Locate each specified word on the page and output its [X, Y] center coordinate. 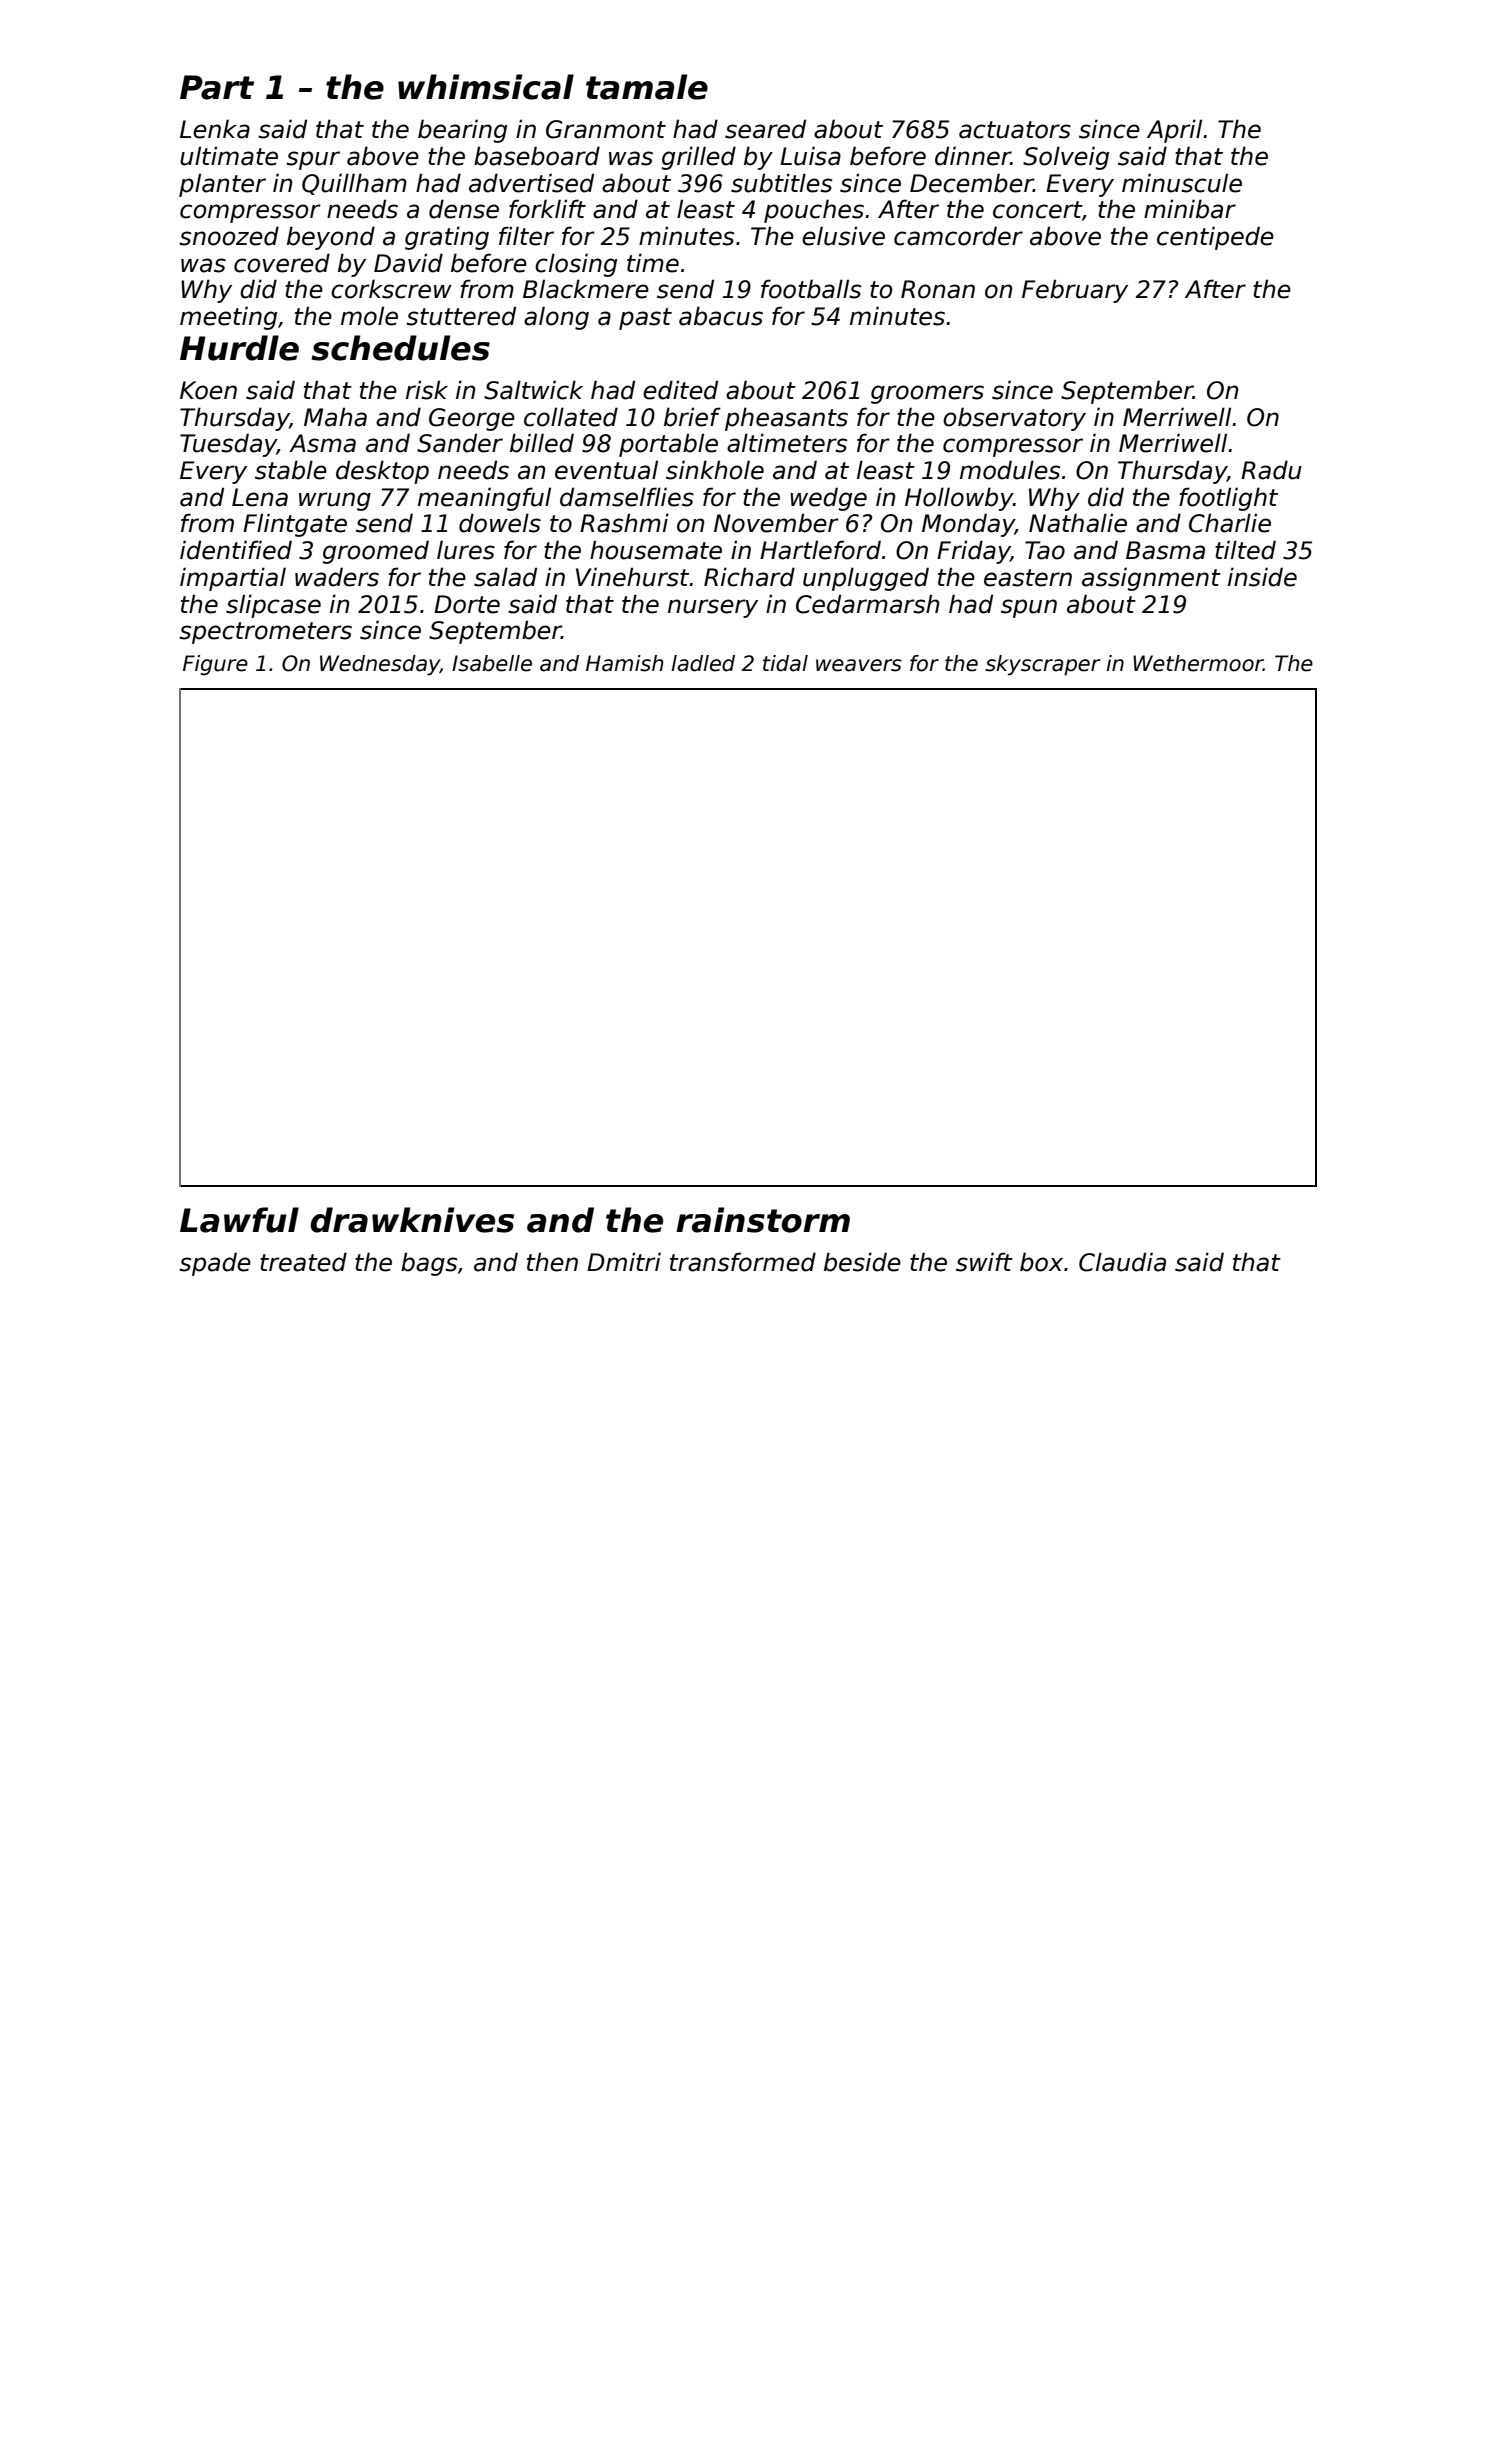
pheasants [786, 419]
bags [429, 1264]
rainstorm [763, 1220]
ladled [703, 663]
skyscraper [1043, 665]
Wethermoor [1198, 663]
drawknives [412, 1220]
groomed [376, 552]
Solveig [1066, 158]
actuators [1015, 130]
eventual [606, 470]
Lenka [215, 129]
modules [1010, 470]
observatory [1014, 419]
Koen [208, 390]
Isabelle [492, 663]
